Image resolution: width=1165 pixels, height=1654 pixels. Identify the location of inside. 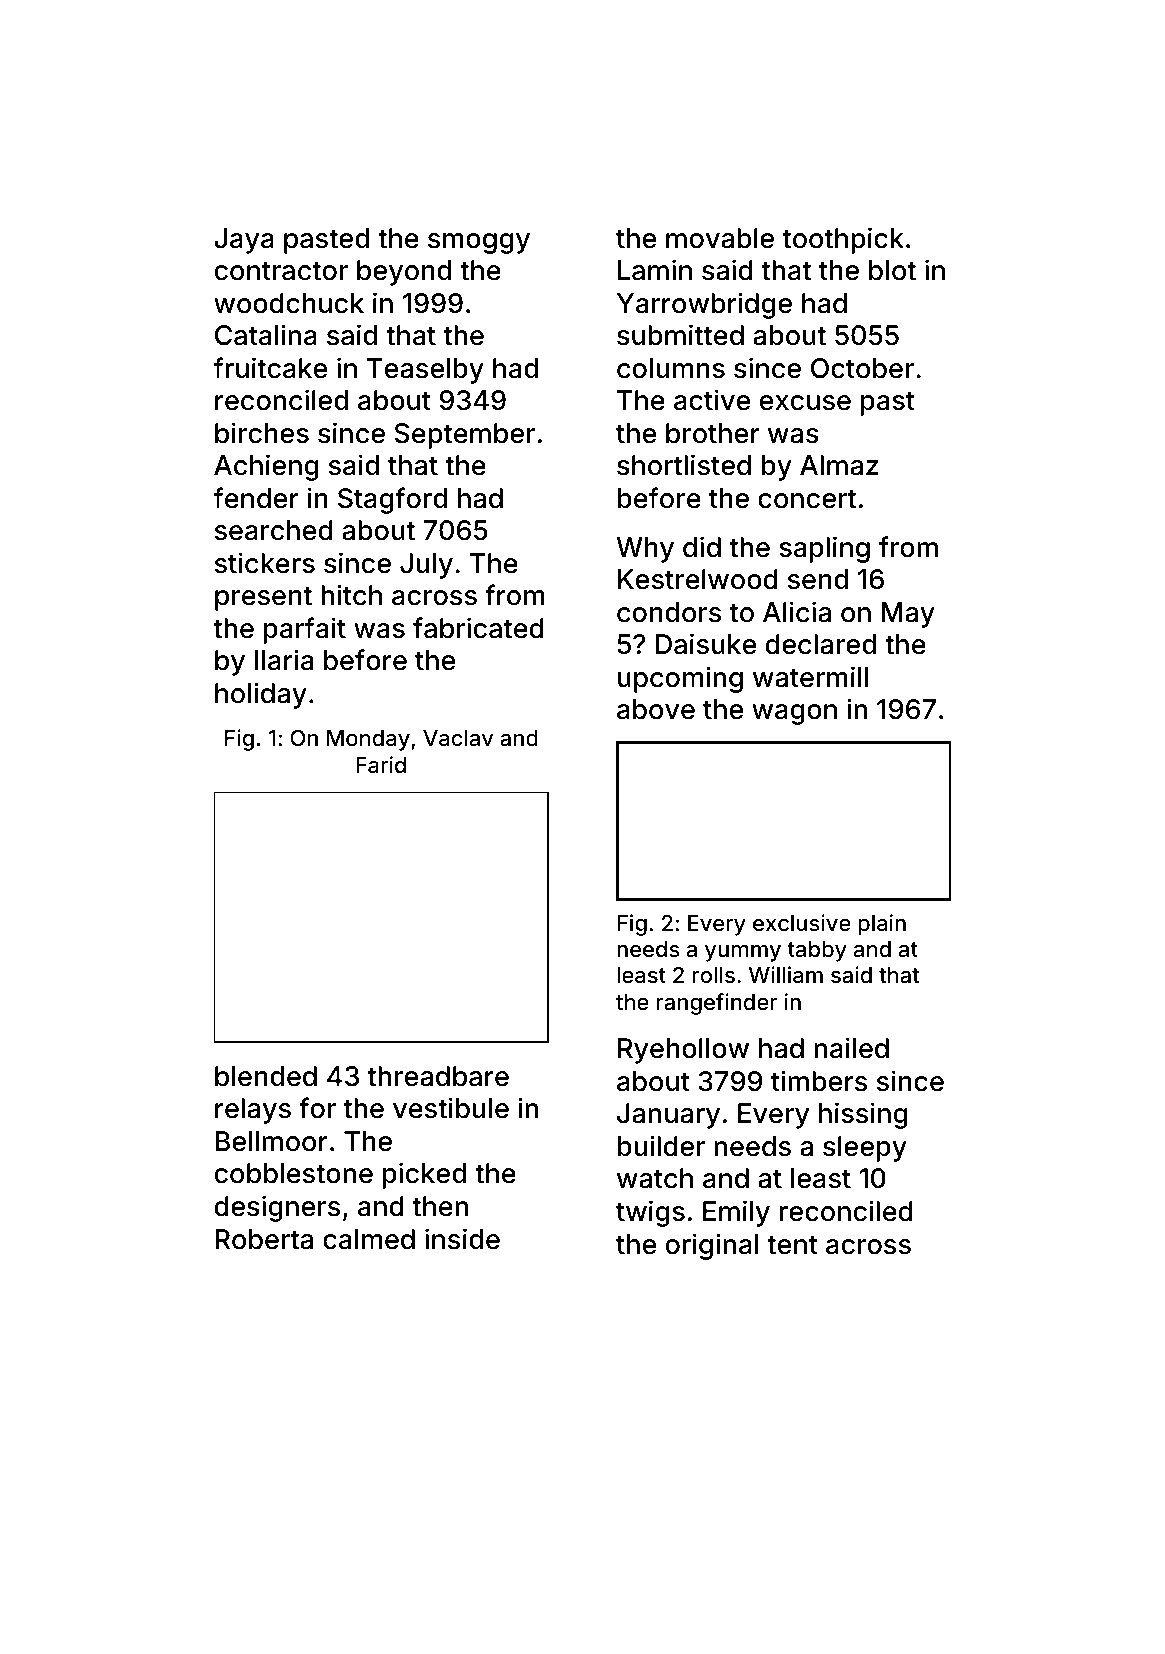
(462, 1239).
